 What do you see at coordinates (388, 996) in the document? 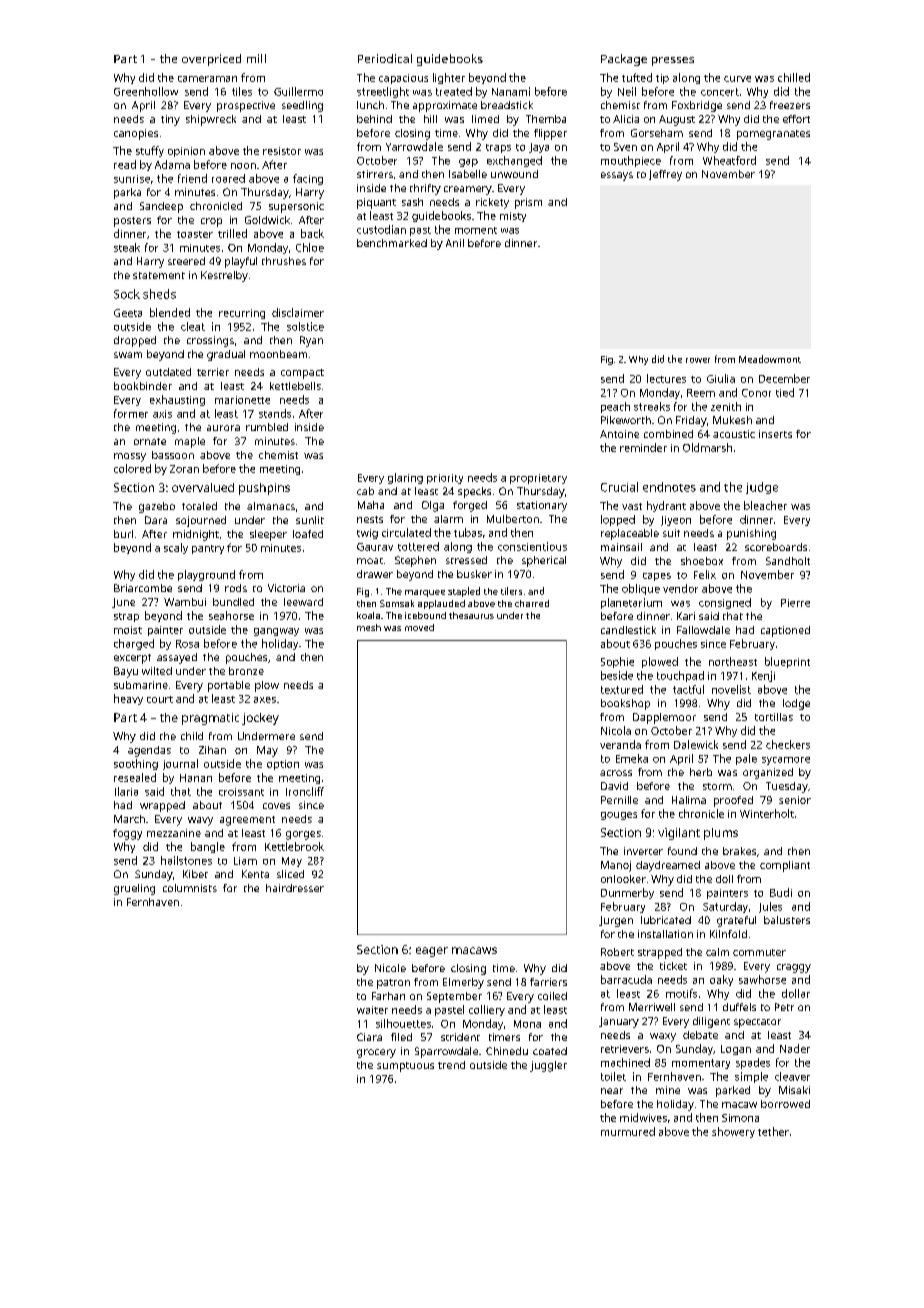
I see `Farhan` at bounding box center [388, 996].
